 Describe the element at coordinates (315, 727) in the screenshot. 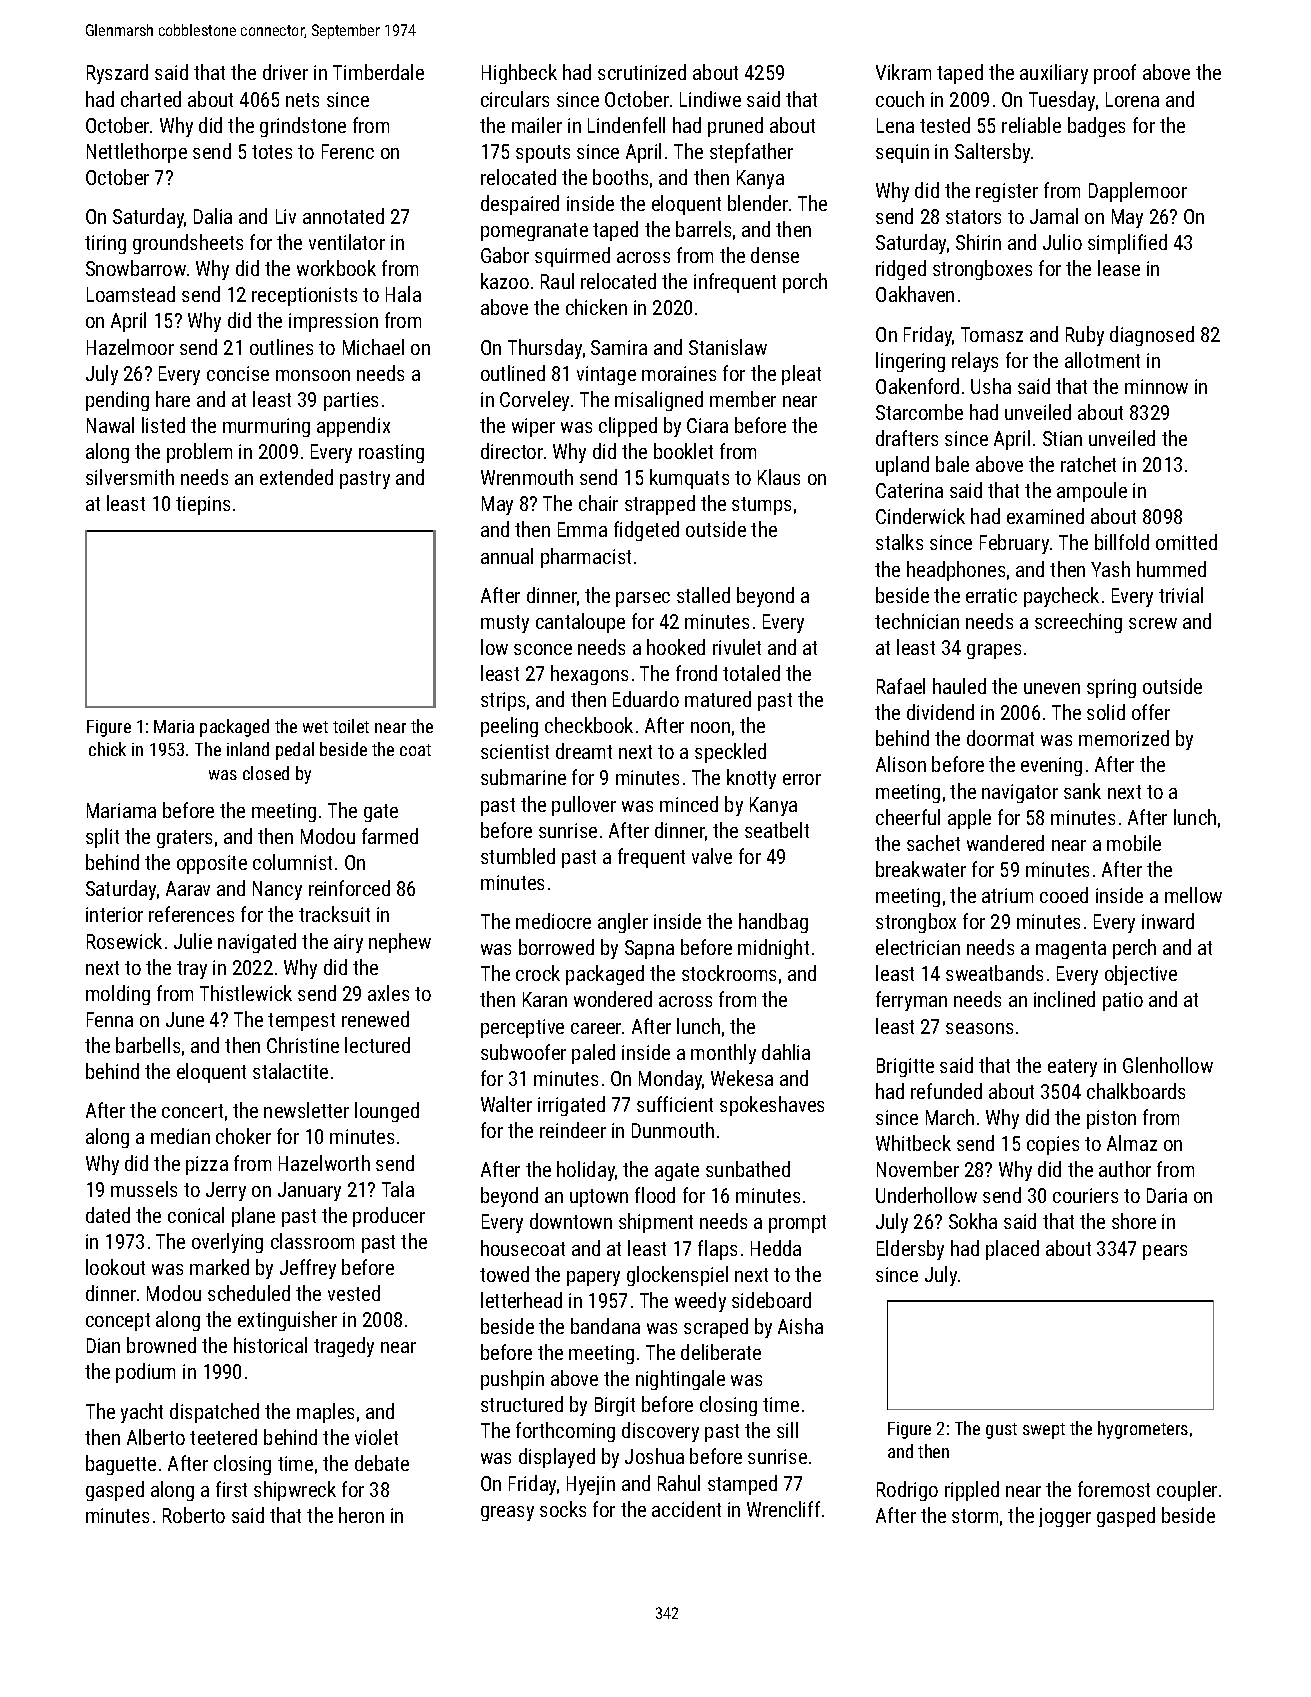

I see `wet` at that location.
